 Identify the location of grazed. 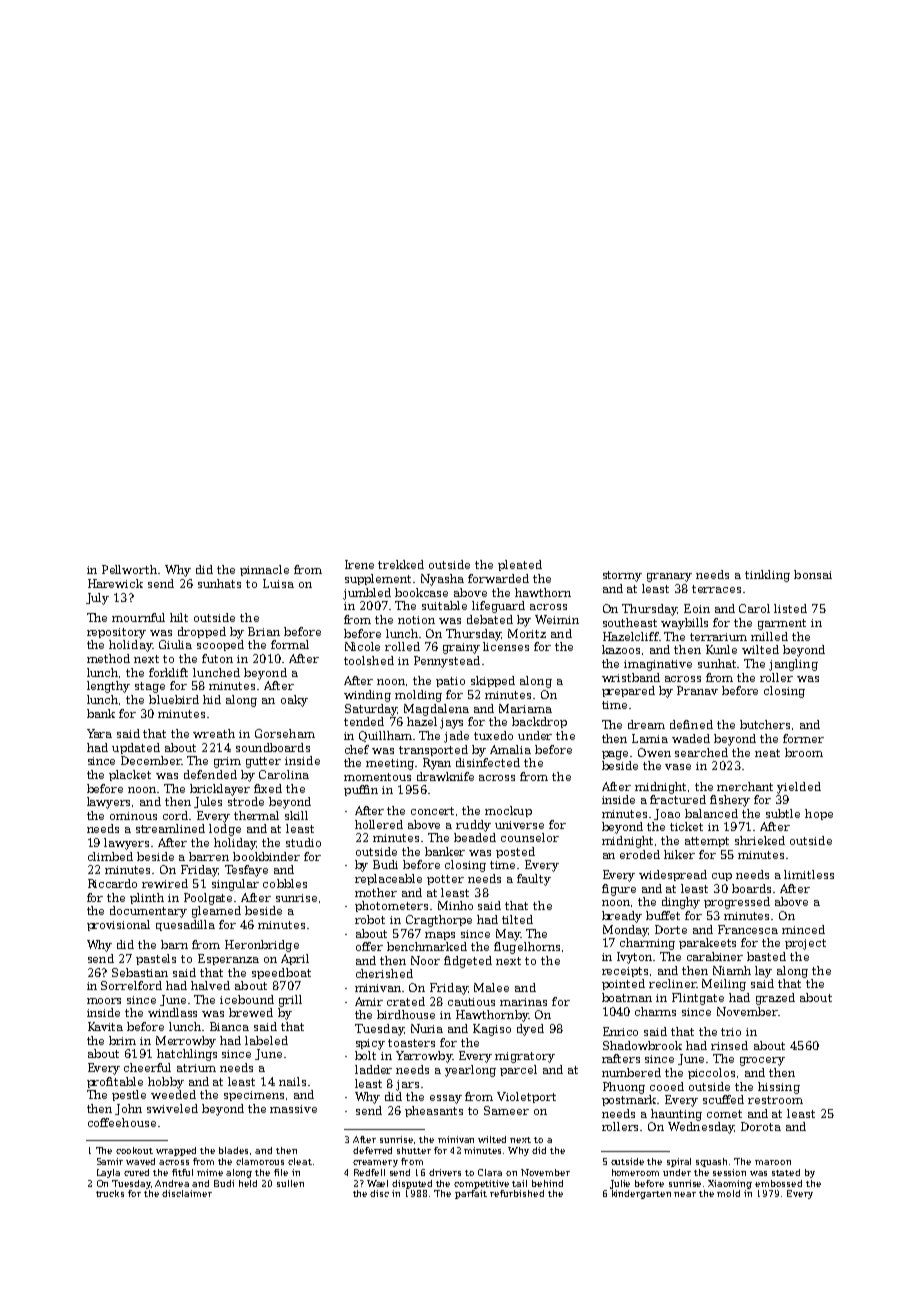
(775, 999).
